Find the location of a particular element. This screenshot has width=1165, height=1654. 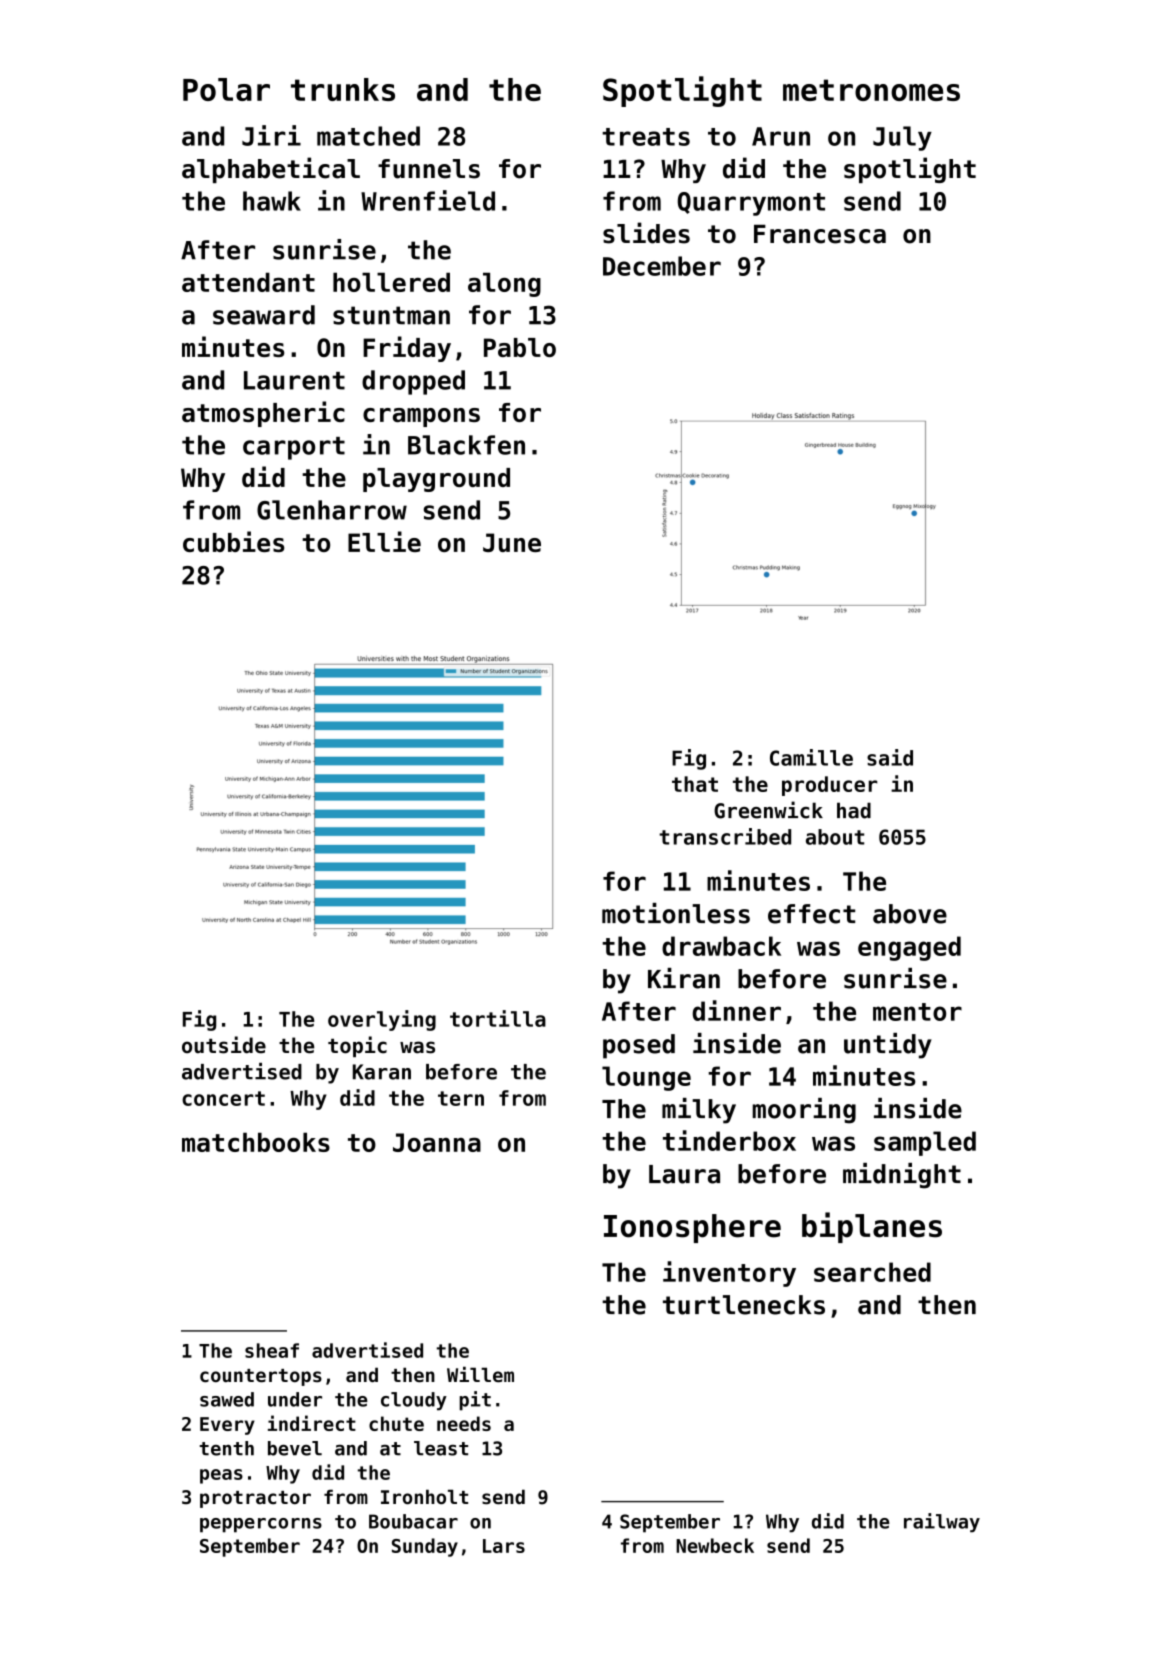

cubbies is located at coordinates (233, 541).
